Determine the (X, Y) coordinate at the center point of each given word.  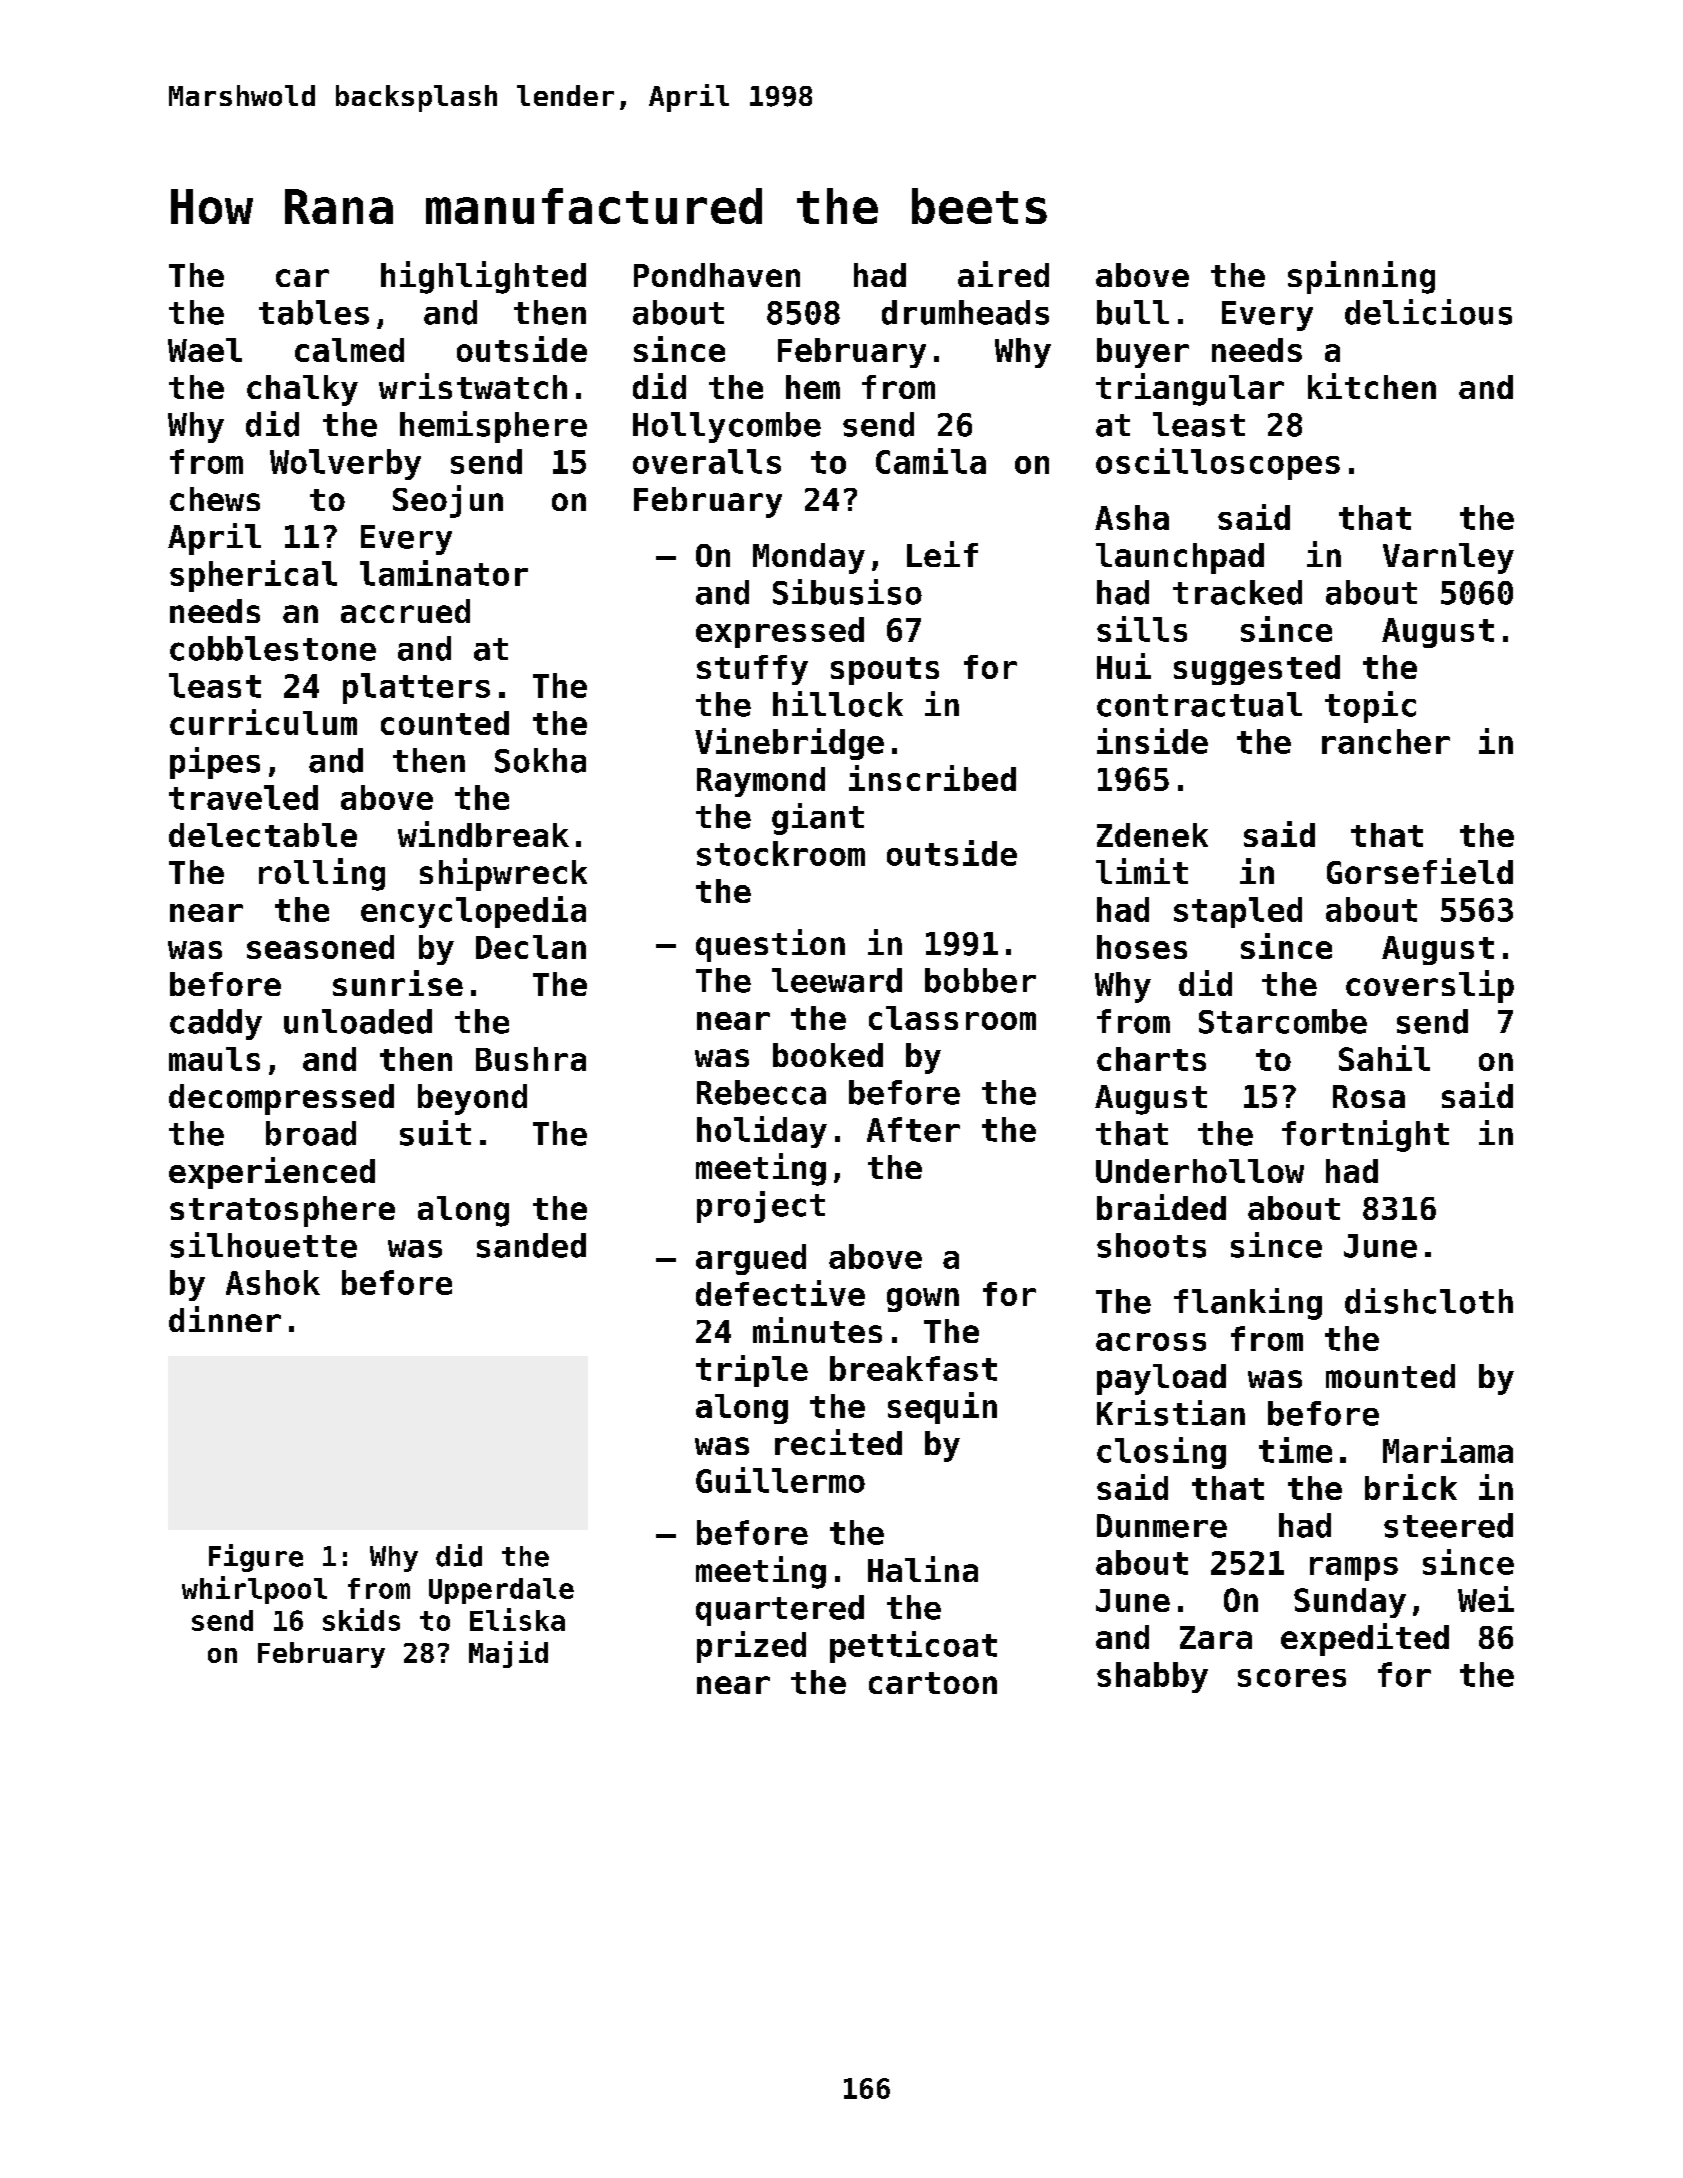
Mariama (1448, 1450)
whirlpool (254, 1590)
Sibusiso (847, 592)
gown (923, 1300)
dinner (225, 1319)
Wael (205, 350)
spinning (1361, 277)
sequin (942, 1408)
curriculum (263, 722)
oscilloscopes (1218, 464)
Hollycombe (727, 427)
